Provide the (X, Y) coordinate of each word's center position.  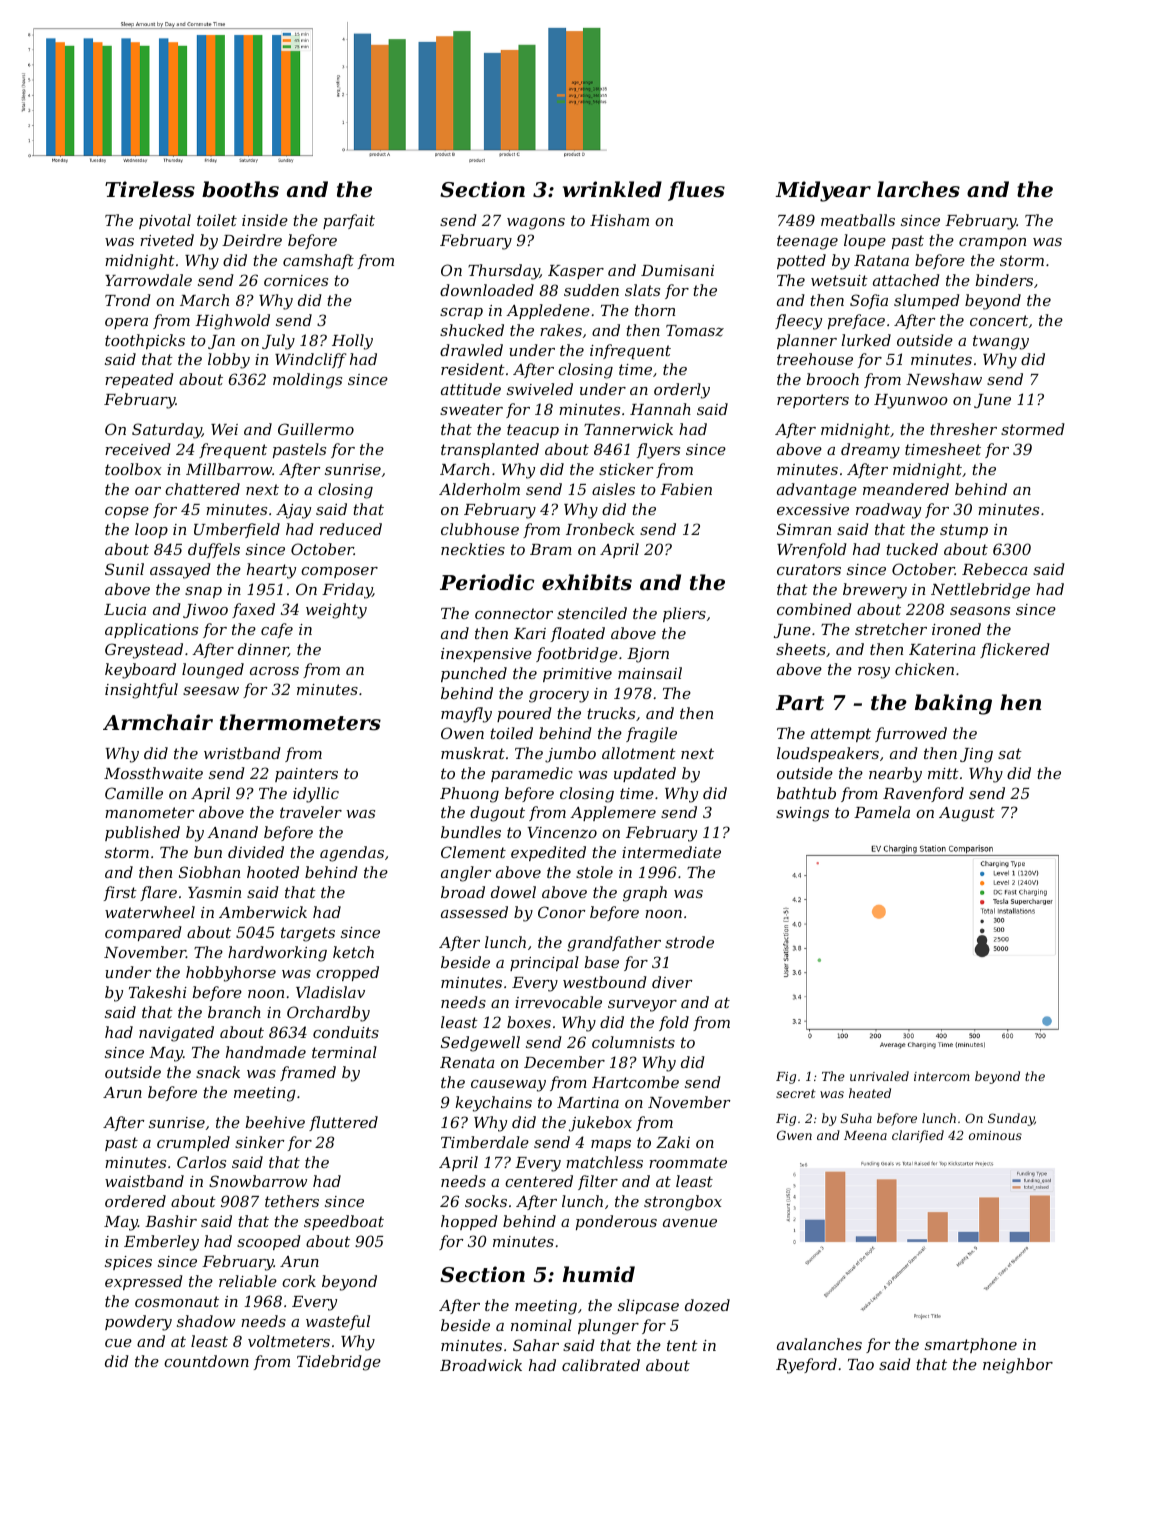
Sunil (124, 569)
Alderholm (479, 489)
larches (918, 189)
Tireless (150, 189)
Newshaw (944, 379)
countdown (206, 1361)
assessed (474, 912)
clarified (918, 1136)
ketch (353, 952)
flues (696, 191)
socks (486, 1201)
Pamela (882, 812)
